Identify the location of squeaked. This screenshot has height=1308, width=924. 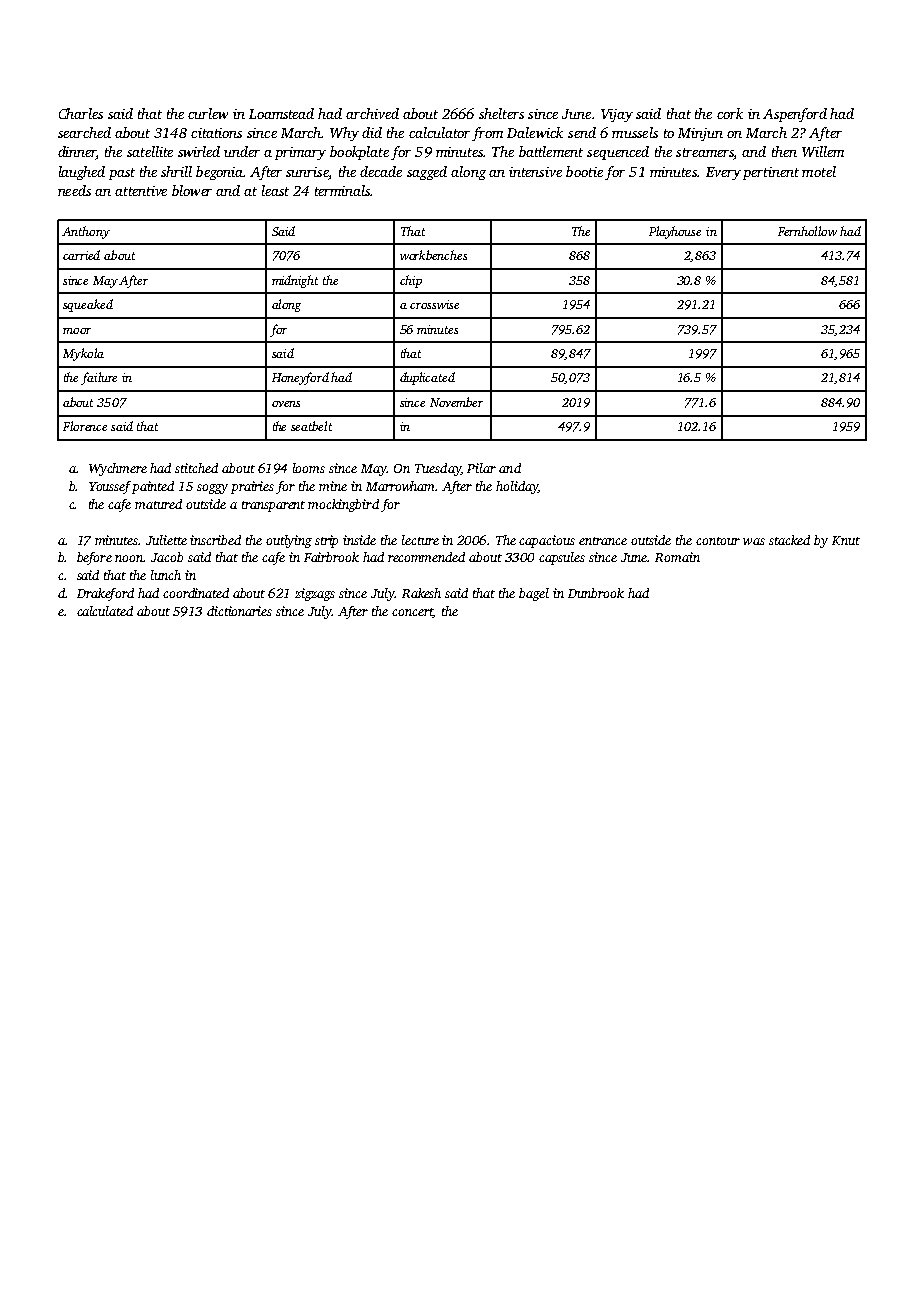
(88, 305).
